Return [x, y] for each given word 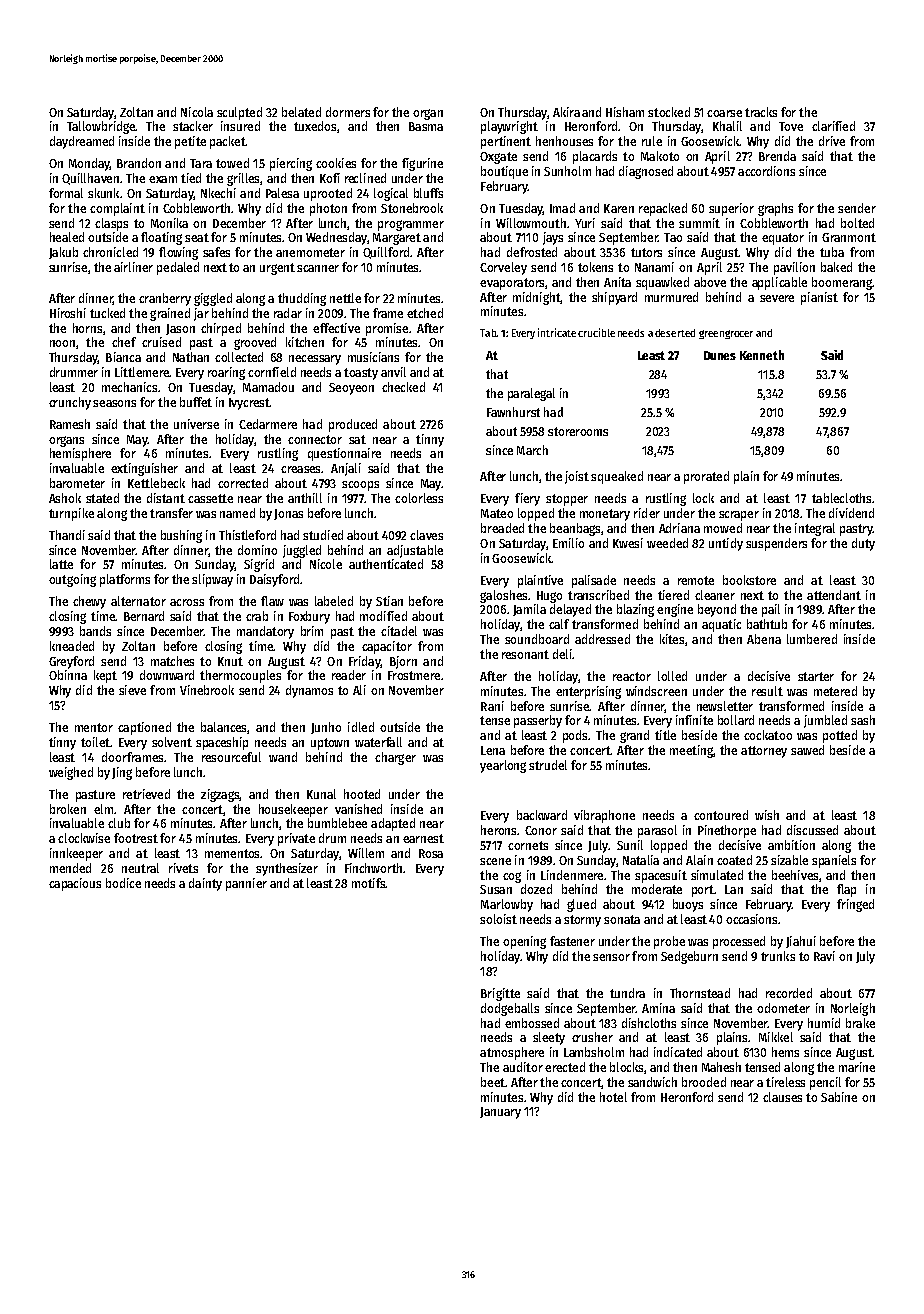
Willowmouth [531, 223]
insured [240, 126]
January [500, 1113]
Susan [496, 889]
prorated [706, 477]
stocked [669, 112]
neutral [140, 868]
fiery [527, 499]
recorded [789, 993]
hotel [613, 1097]
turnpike [71, 514]
